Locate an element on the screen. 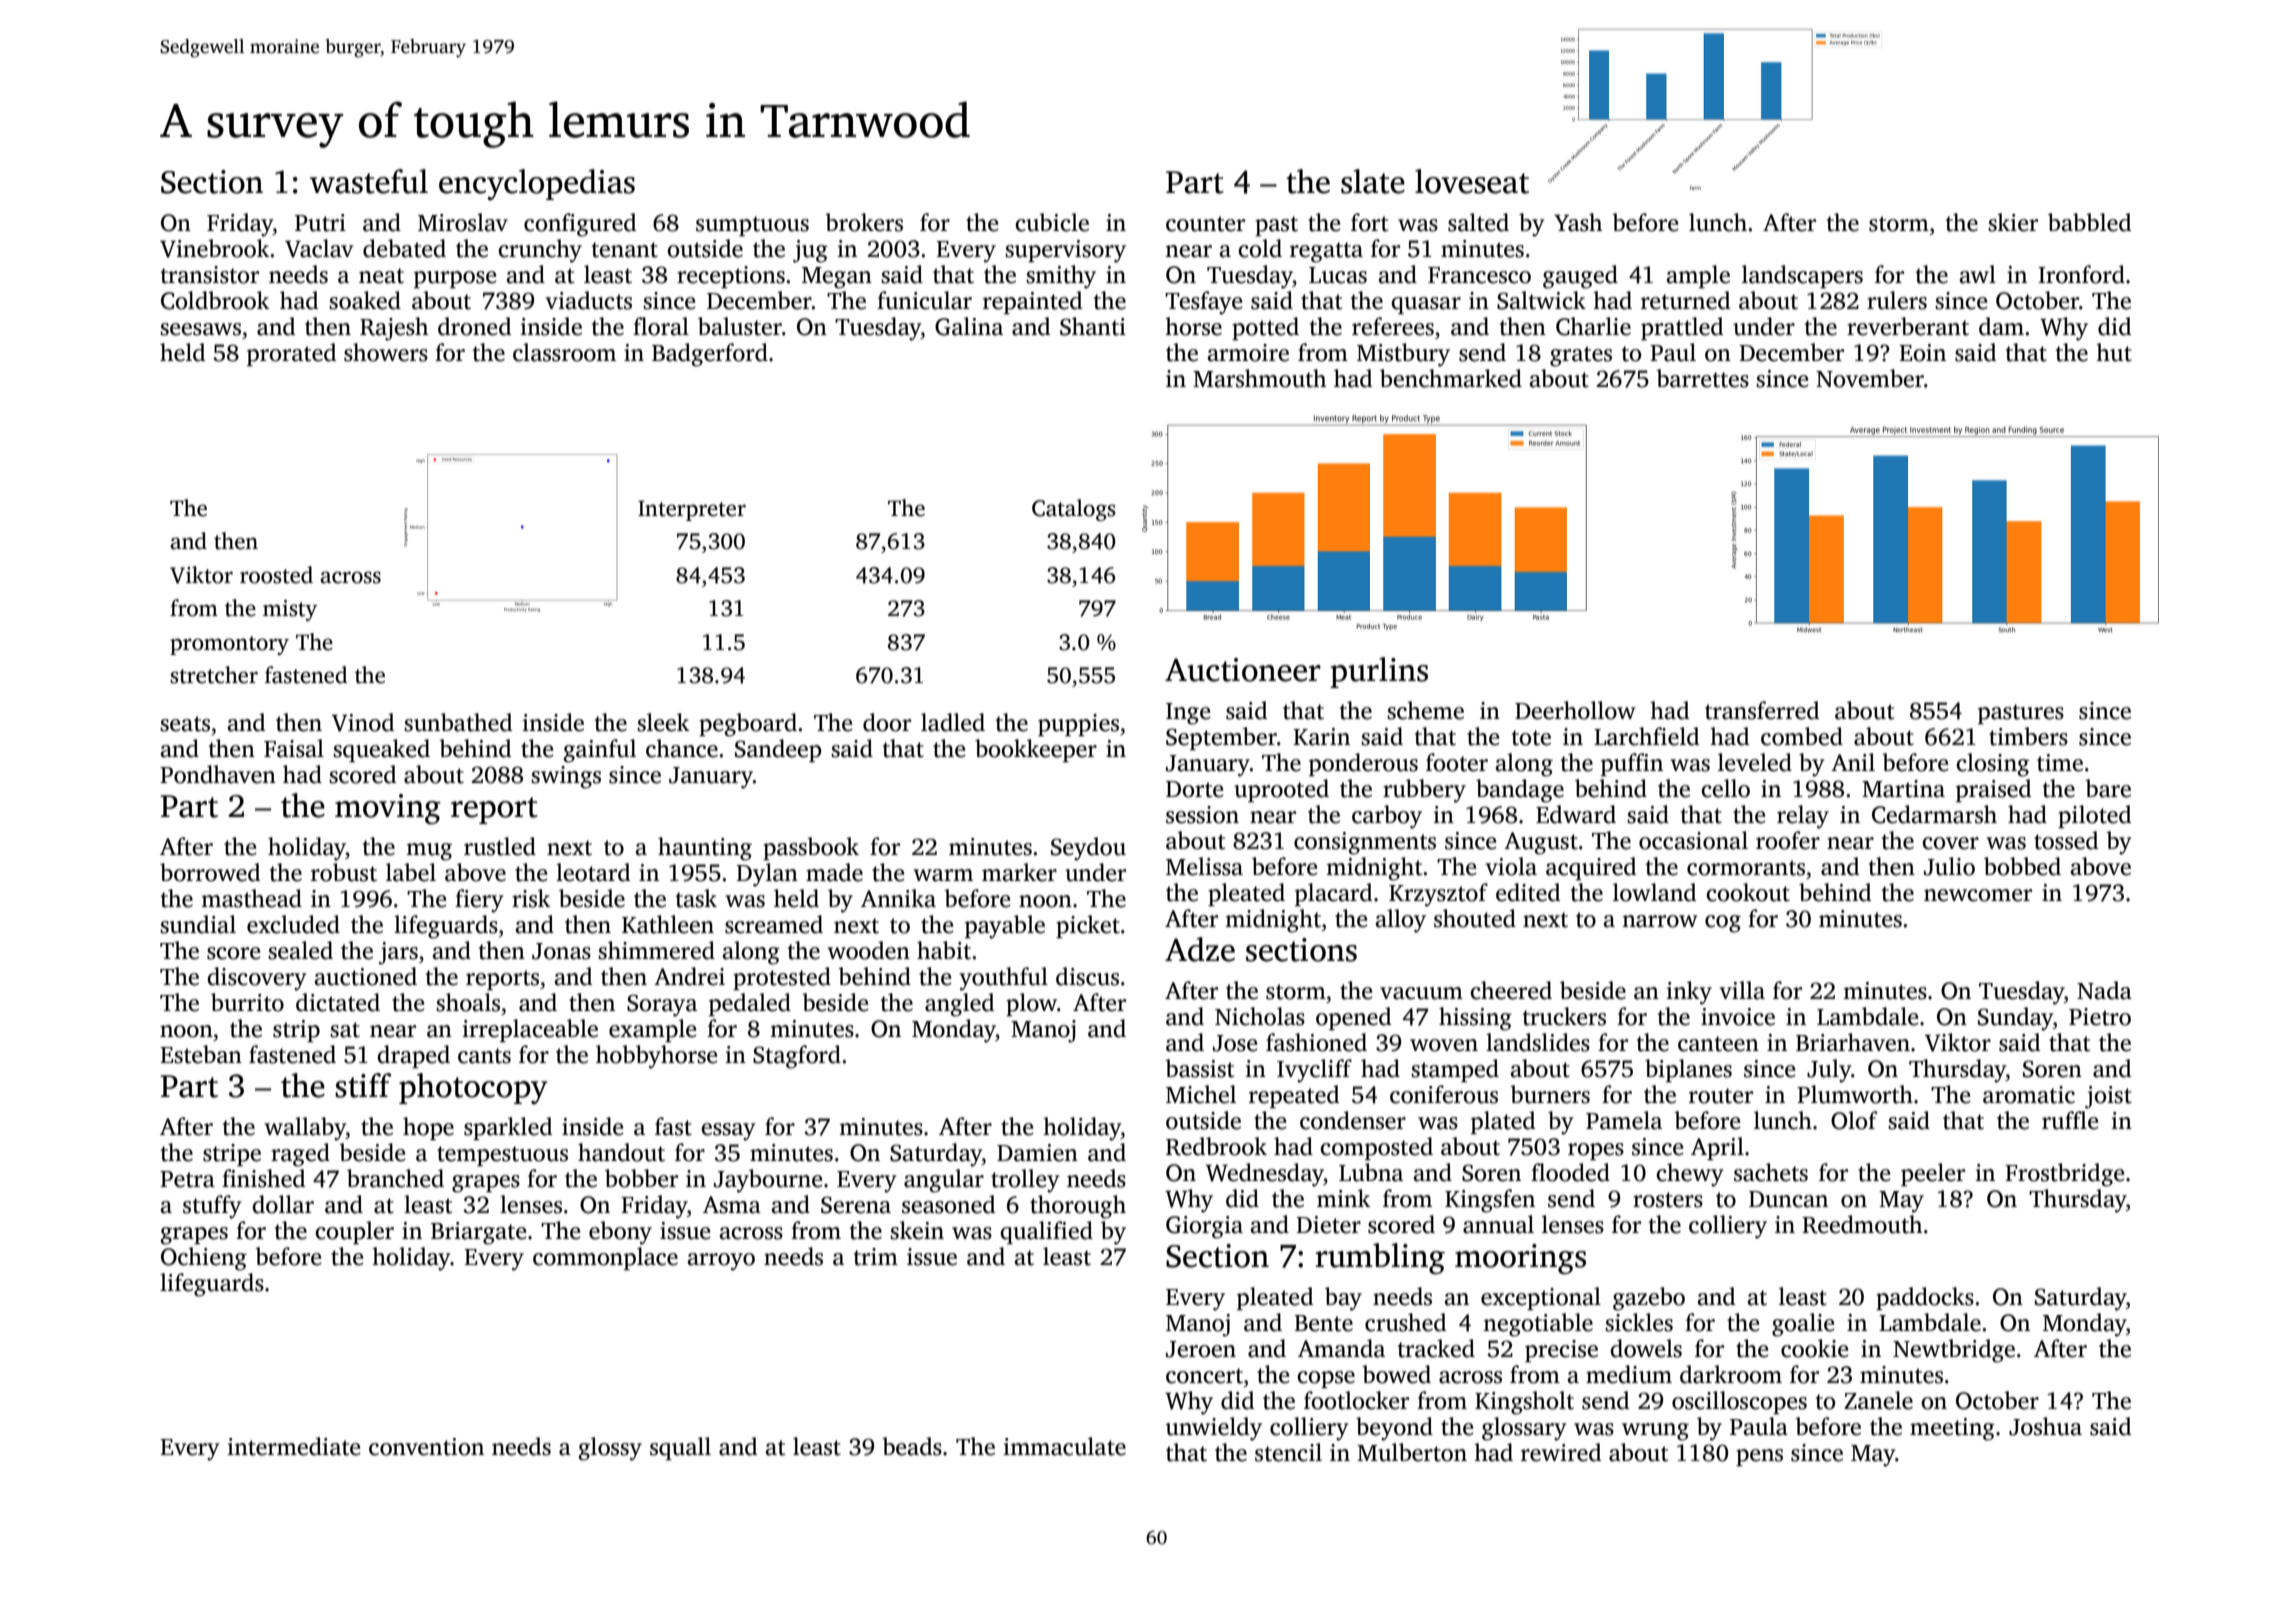  babbled is located at coordinates (2089, 222).
